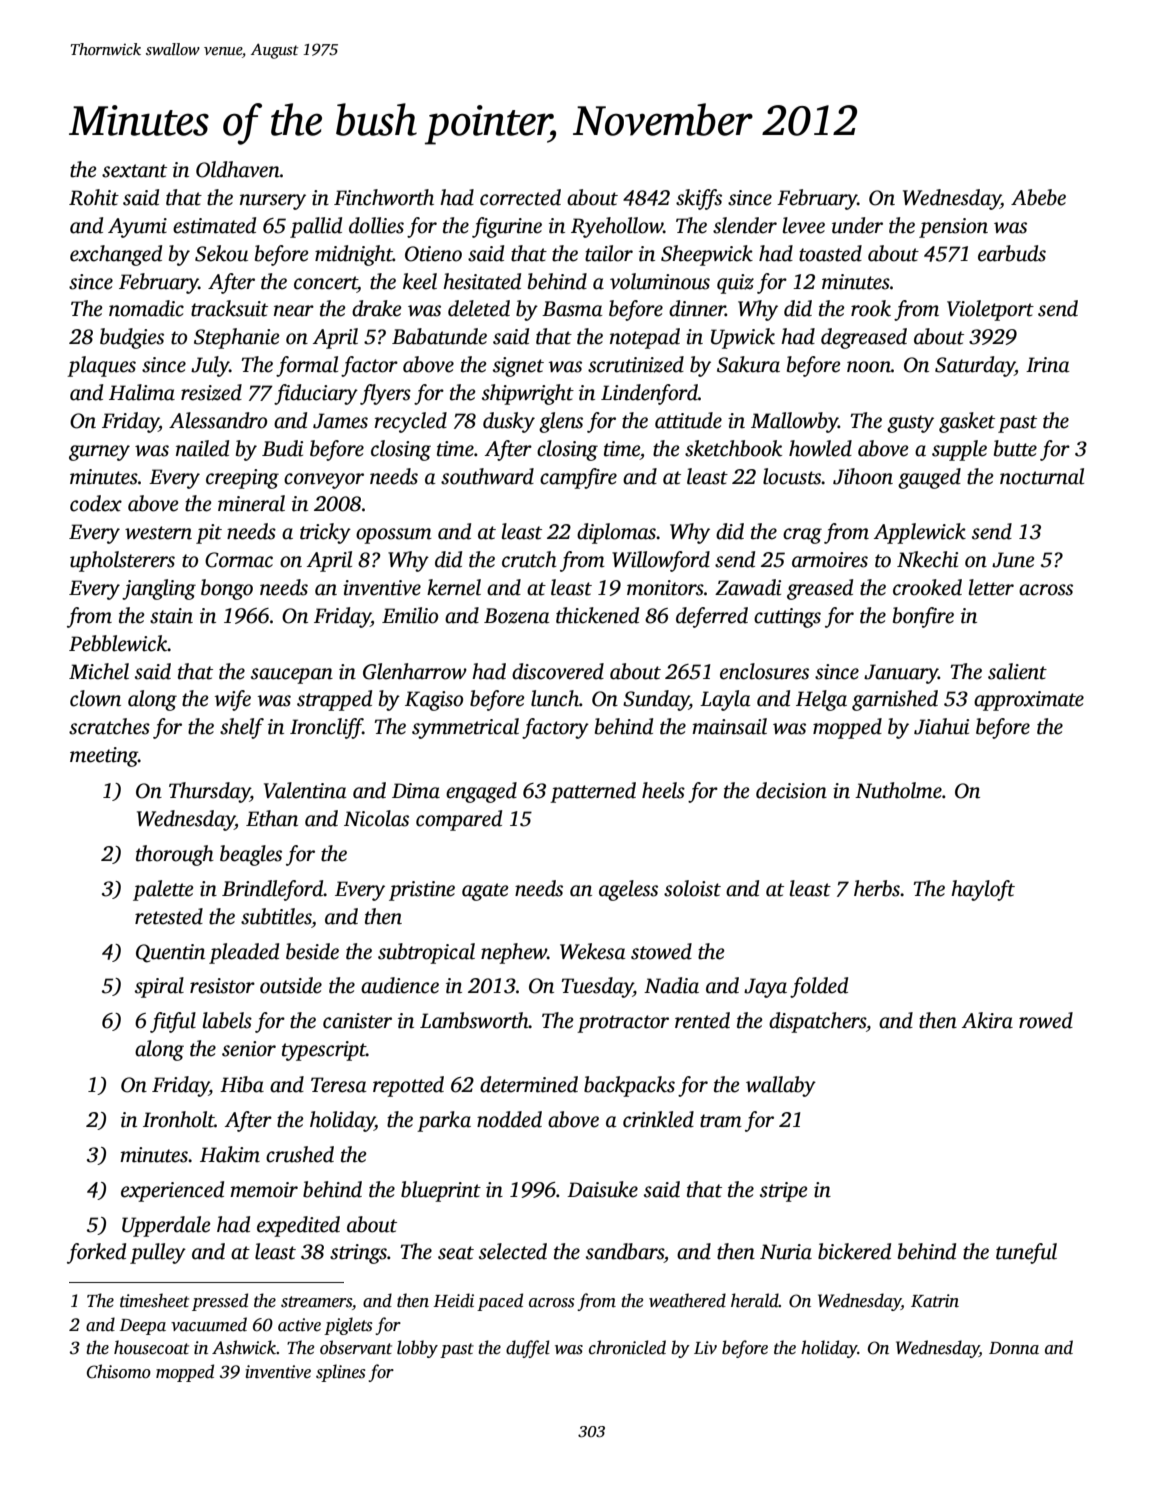 The width and height of the screenshot is (1157, 1497). What do you see at coordinates (134, 171) in the screenshot?
I see `sextant` at bounding box center [134, 171].
